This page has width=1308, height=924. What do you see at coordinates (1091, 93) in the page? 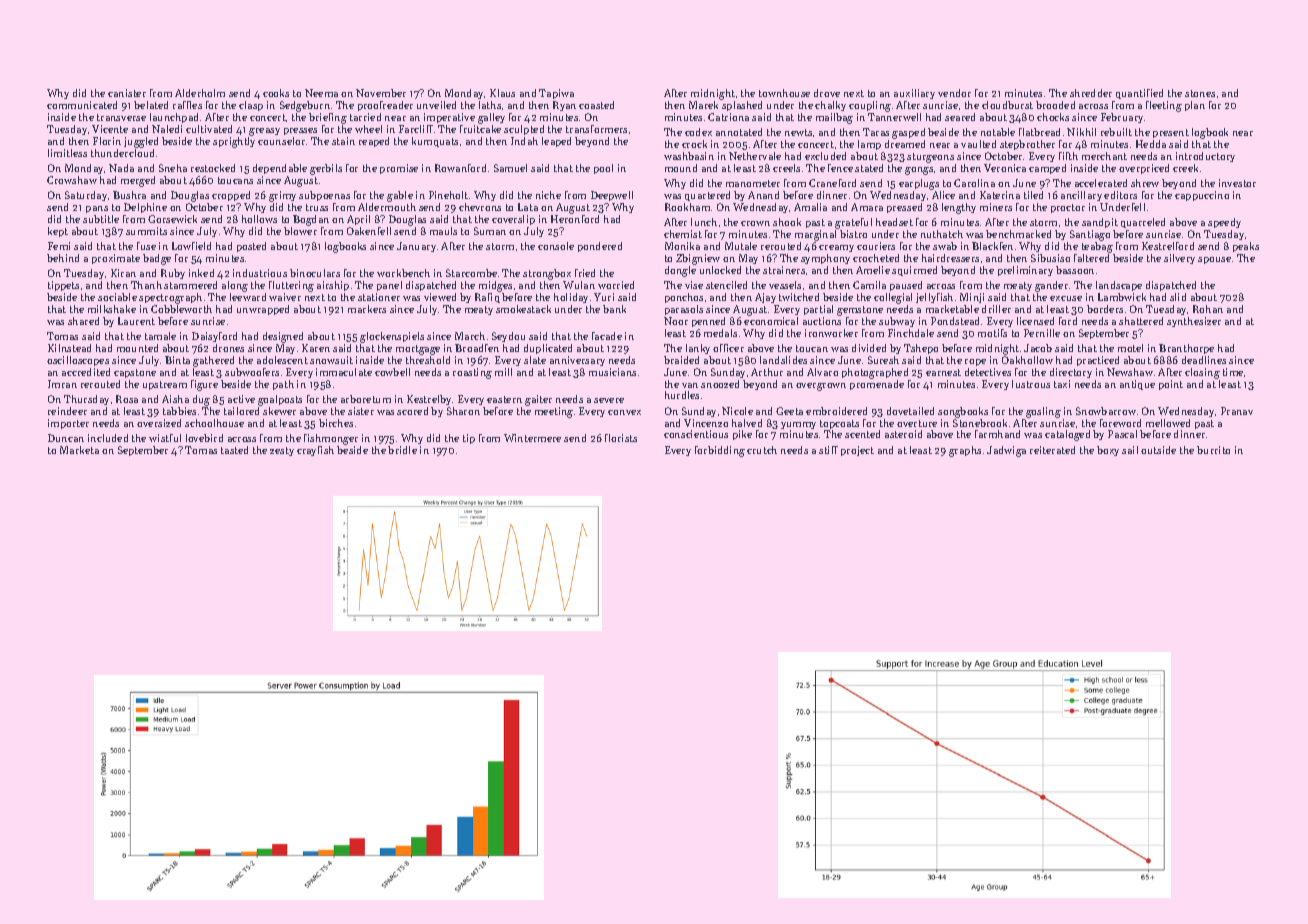
I see `shredder` at bounding box center [1091, 93].
